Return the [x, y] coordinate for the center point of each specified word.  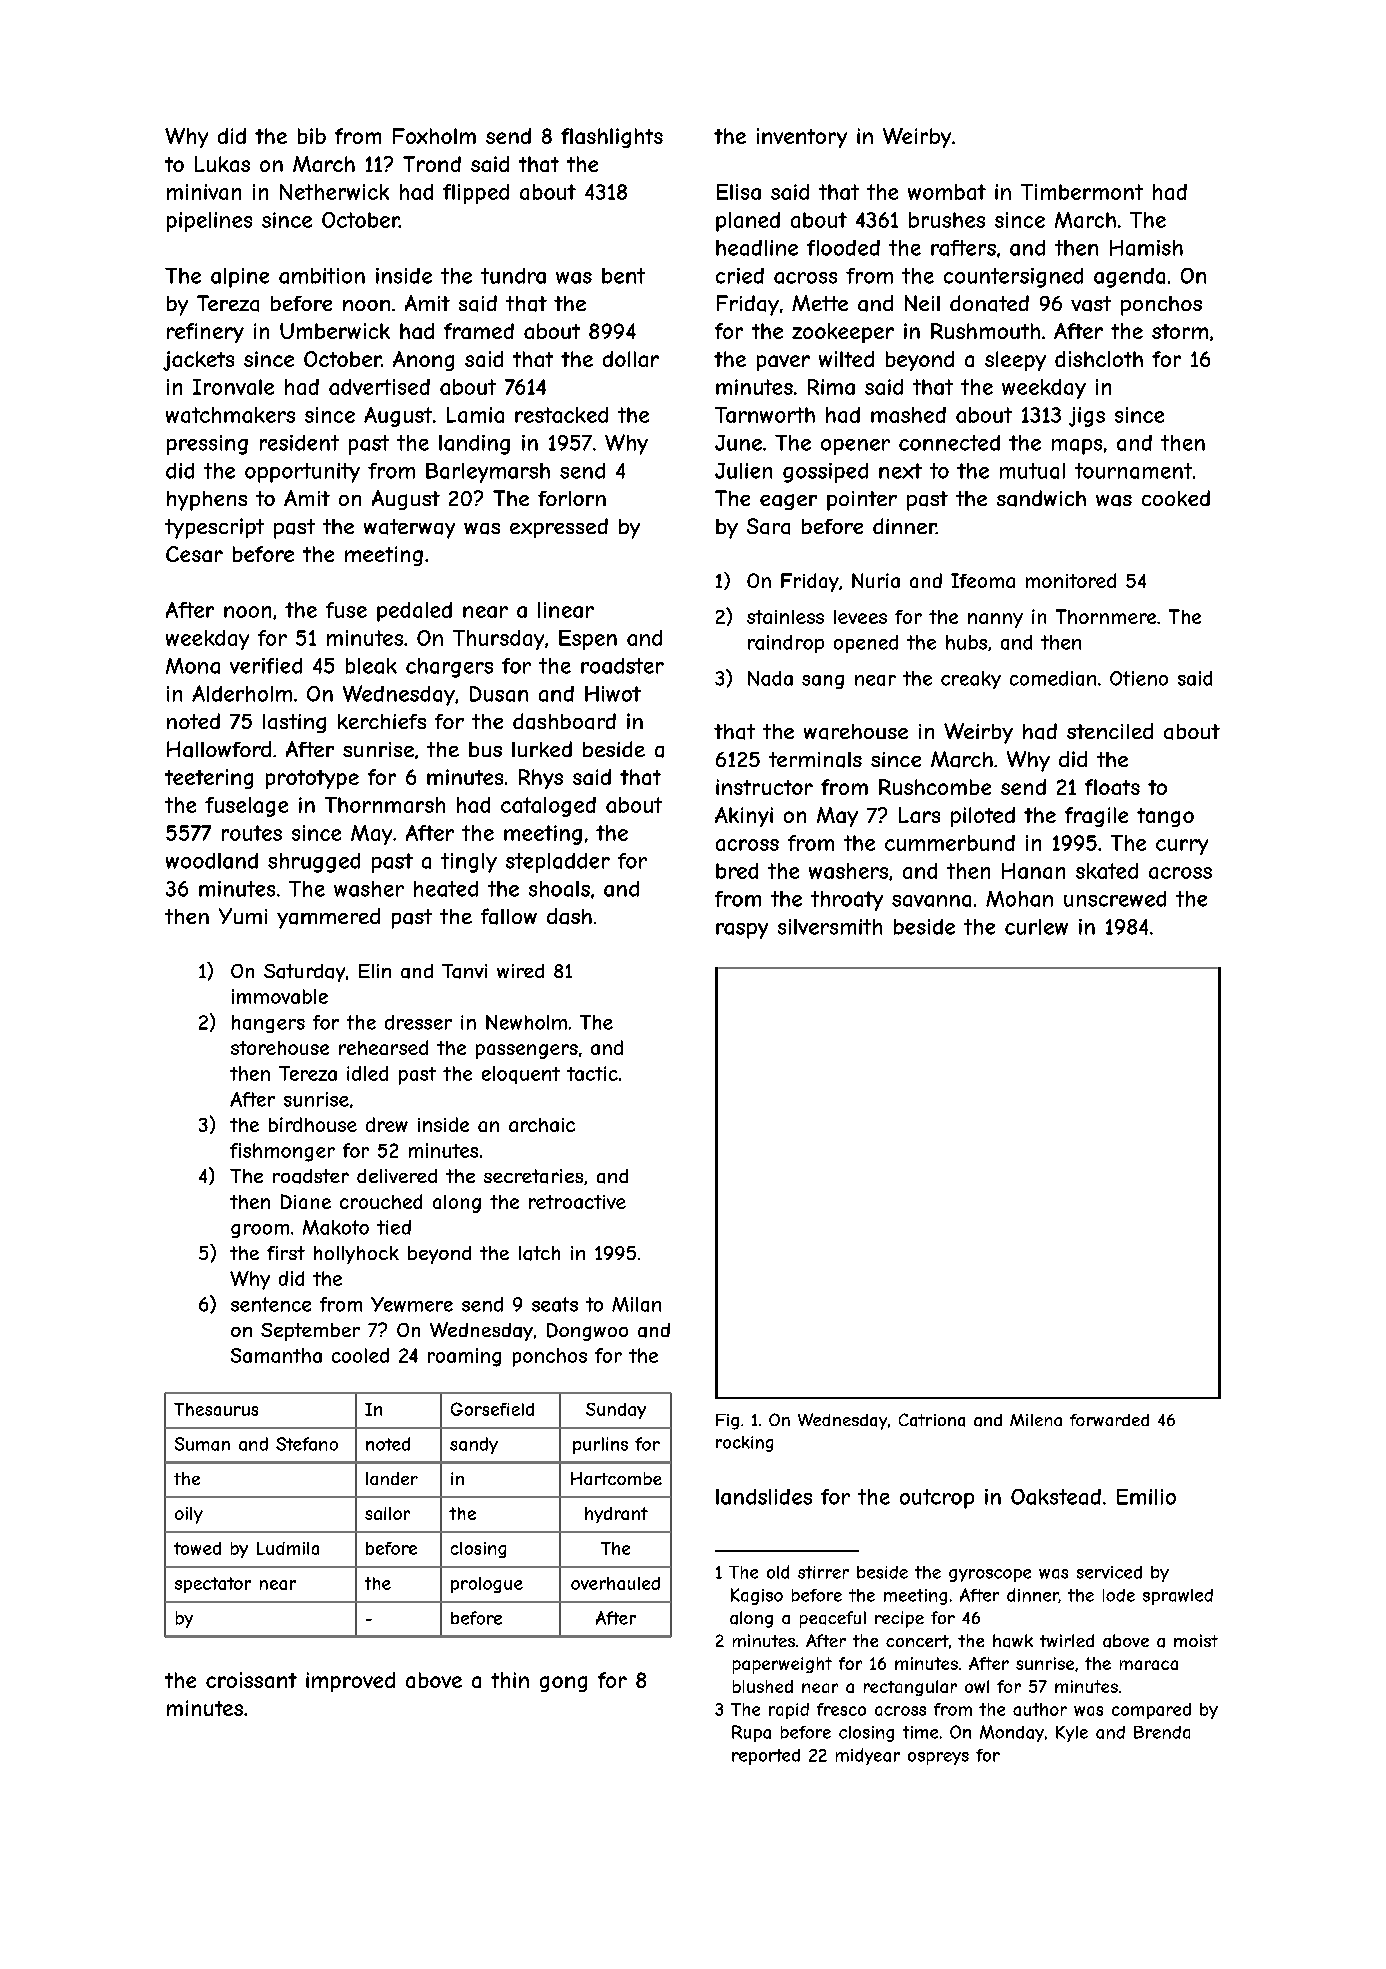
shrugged [314, 863]
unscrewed [1115, 899]
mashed [908, 415]
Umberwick [335, 331]
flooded [843, 248]
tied [394, 1227]
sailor [387, 1513]
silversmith [830, 927]
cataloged [548, 807]
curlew [1036, 927]
